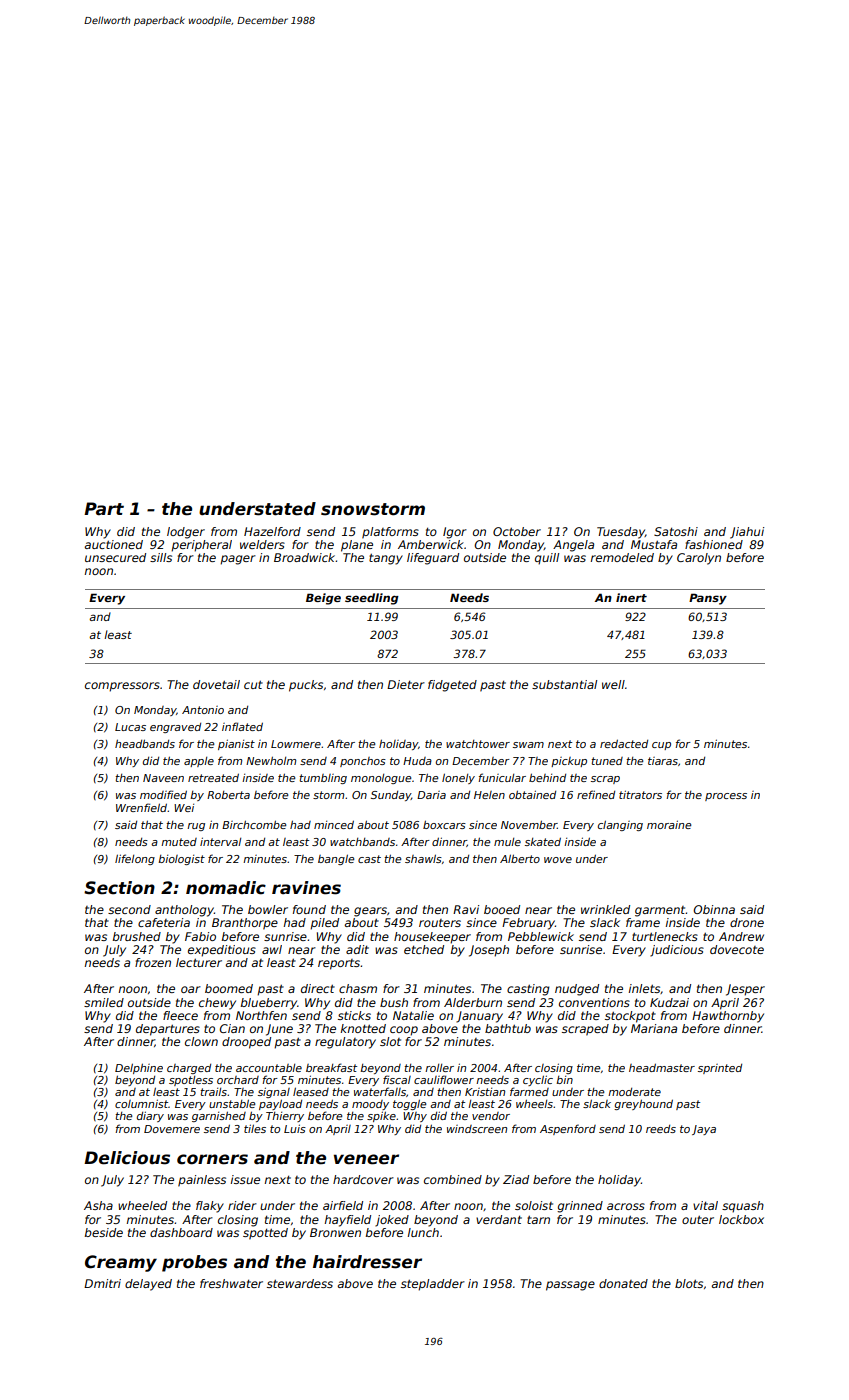 The image size is (849, 1400). What do you see at coordinates (704, 1130) in the screenshot?
I see `Jaya` at bounding box center [704, 1130].
